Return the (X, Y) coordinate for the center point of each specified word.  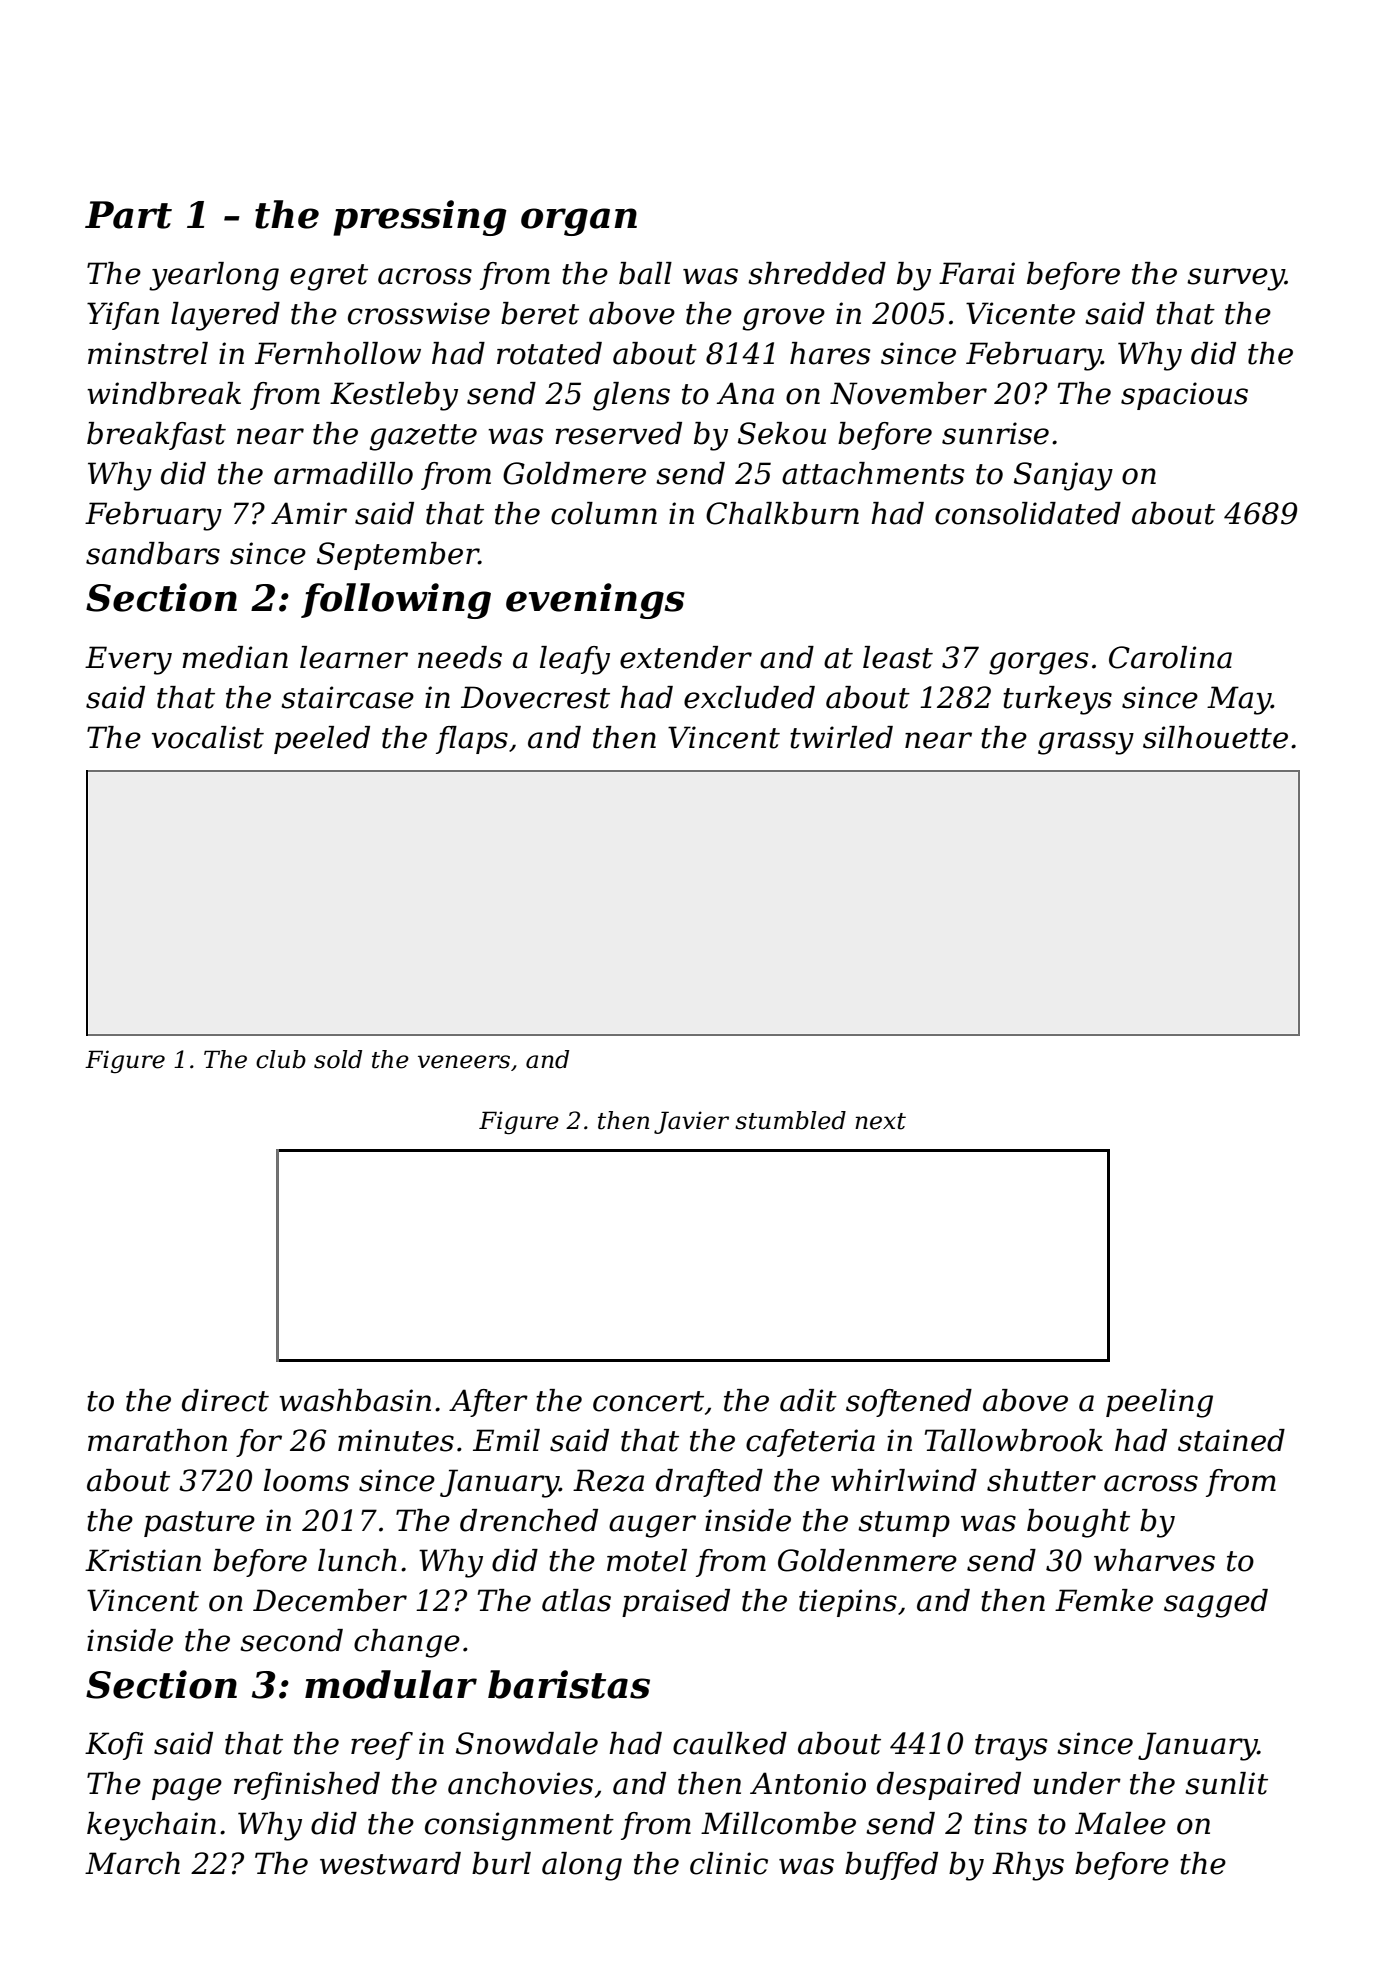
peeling (1159, 1403)
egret (329, 277)
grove (784, 319)
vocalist (208, 737)
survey (1236, 279)
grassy (1086, 743)
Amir (309, 513)
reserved (618, 433)
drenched (529, 1520)
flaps (472, 740)
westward (390, 1863)
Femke (1104, 1600)
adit (808, 1400)
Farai (977, 273)
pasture (199, 1524)
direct (225, 1400)
